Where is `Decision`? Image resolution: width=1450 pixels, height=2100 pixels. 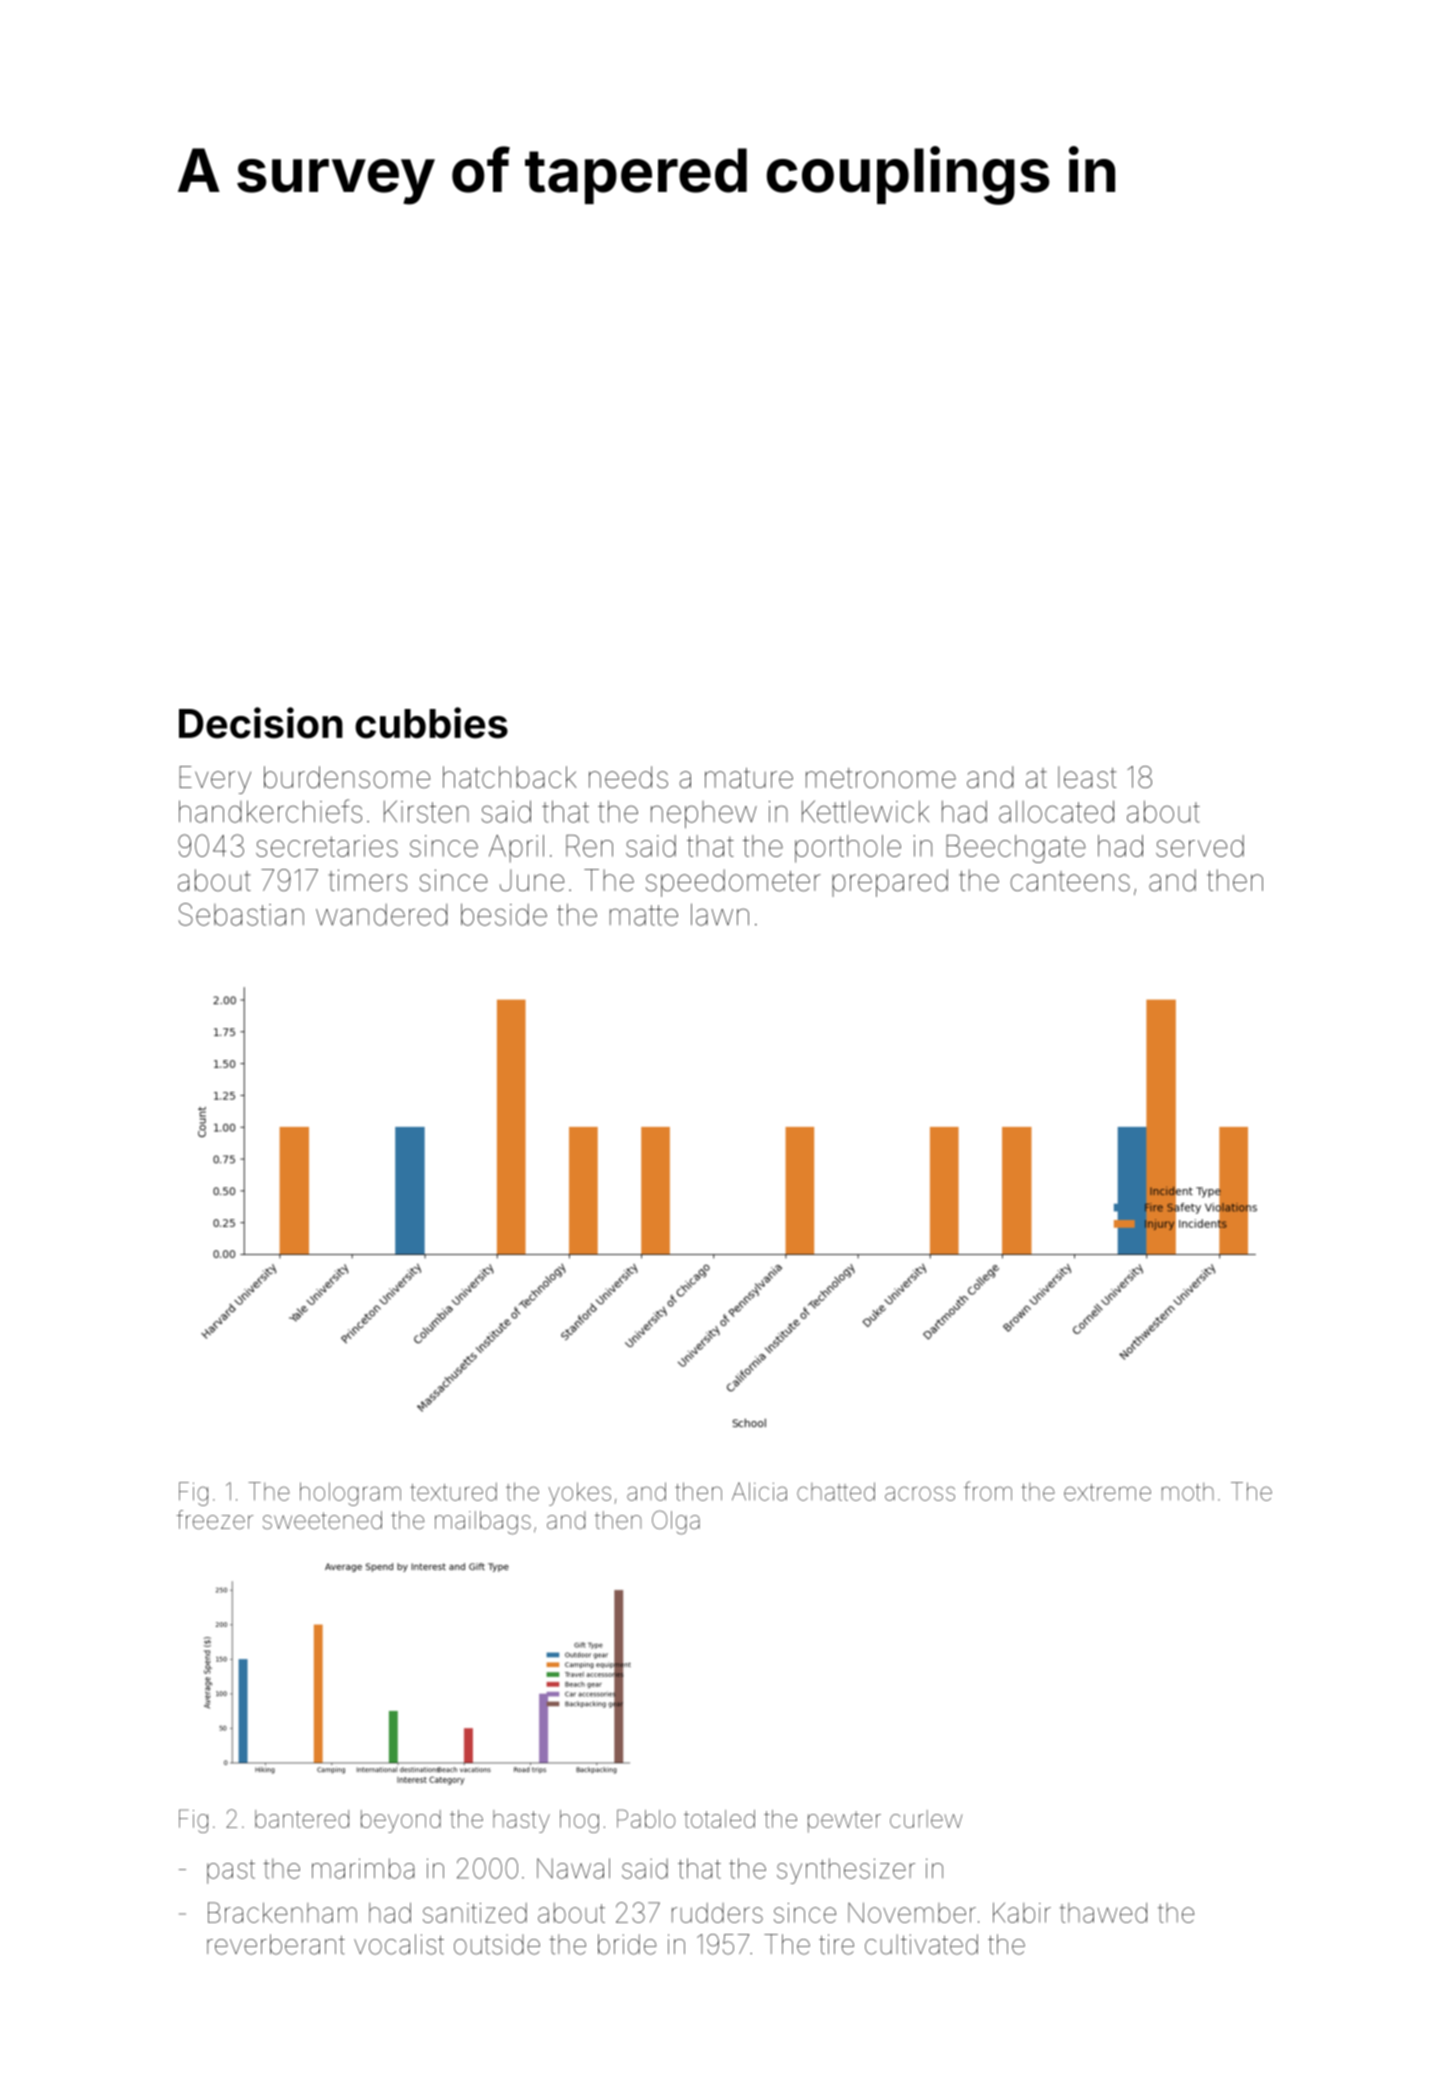 Decision is located at coordinates (261, 723).
